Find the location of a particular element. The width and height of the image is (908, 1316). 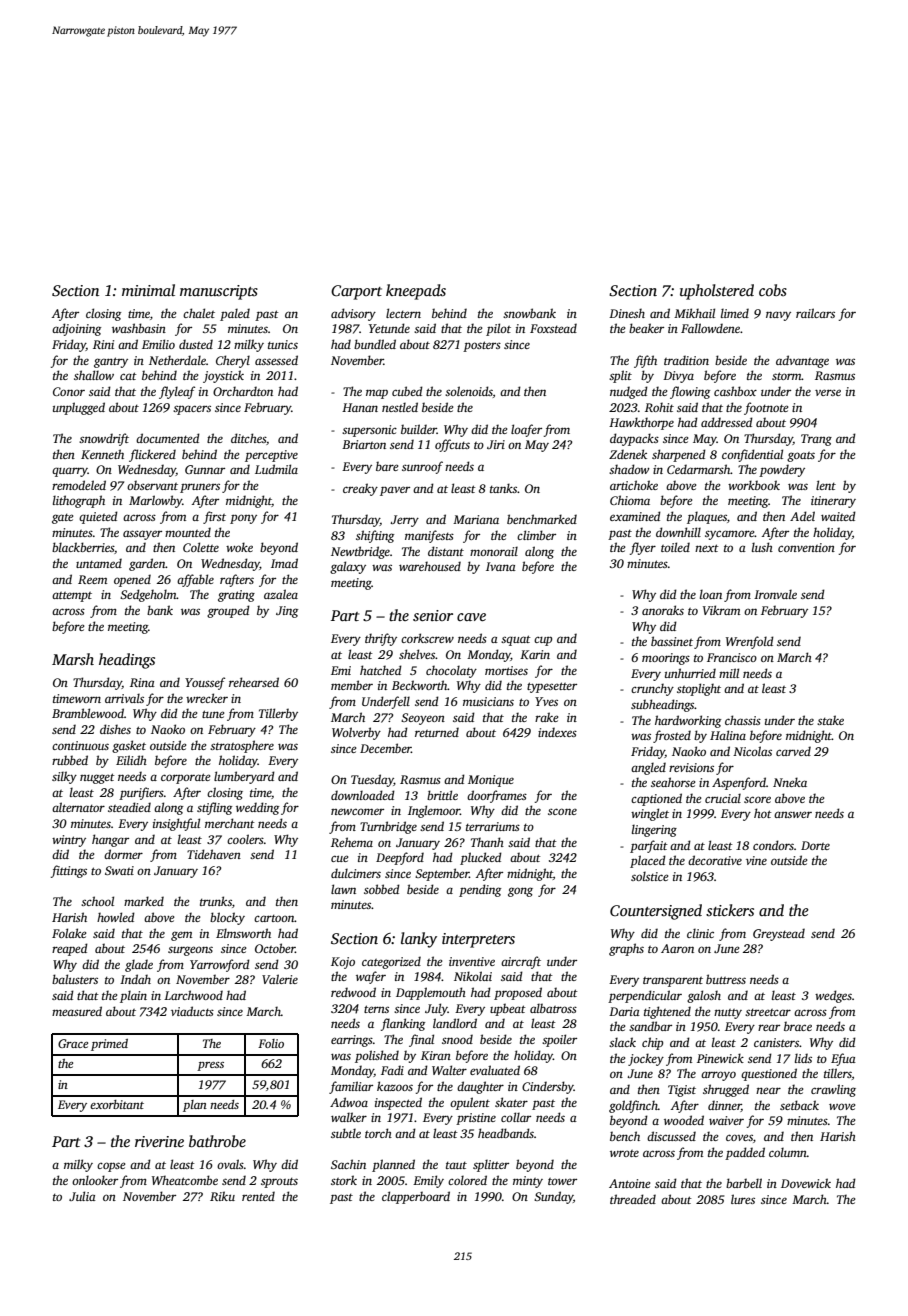

lush is located at coordinates (762, 547).
